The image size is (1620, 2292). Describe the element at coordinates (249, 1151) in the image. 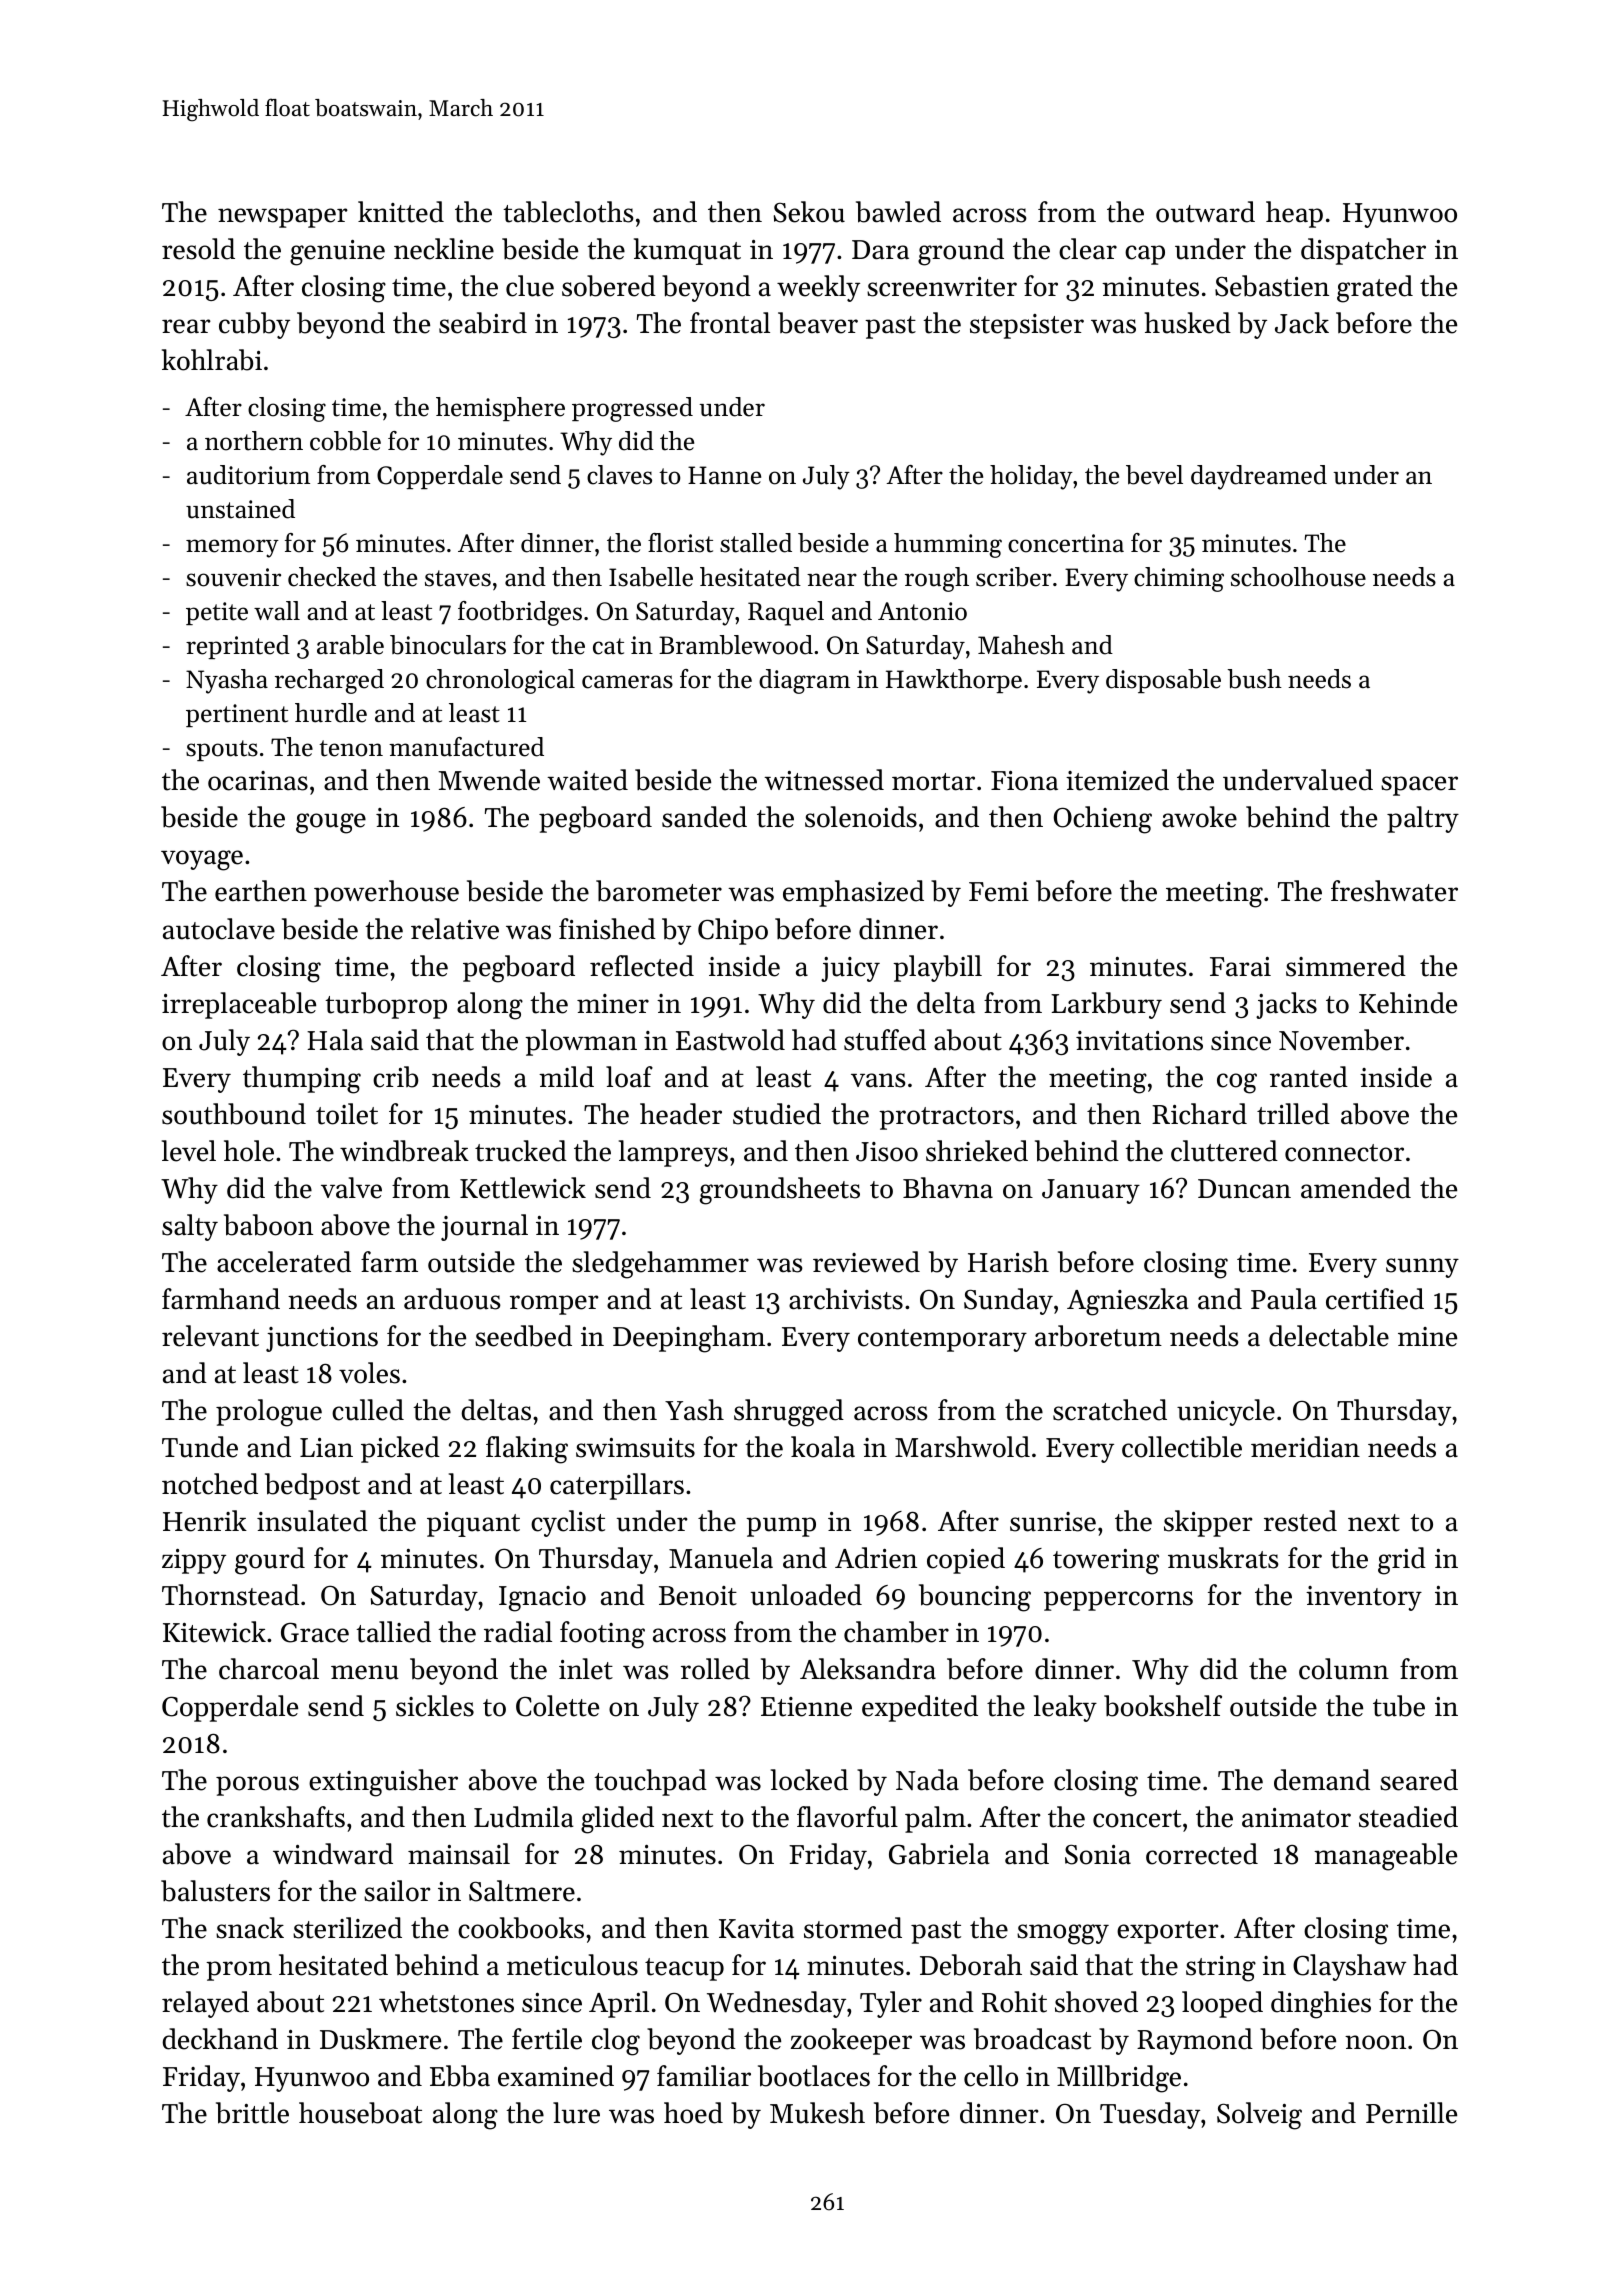

I see `hole` at that location.
